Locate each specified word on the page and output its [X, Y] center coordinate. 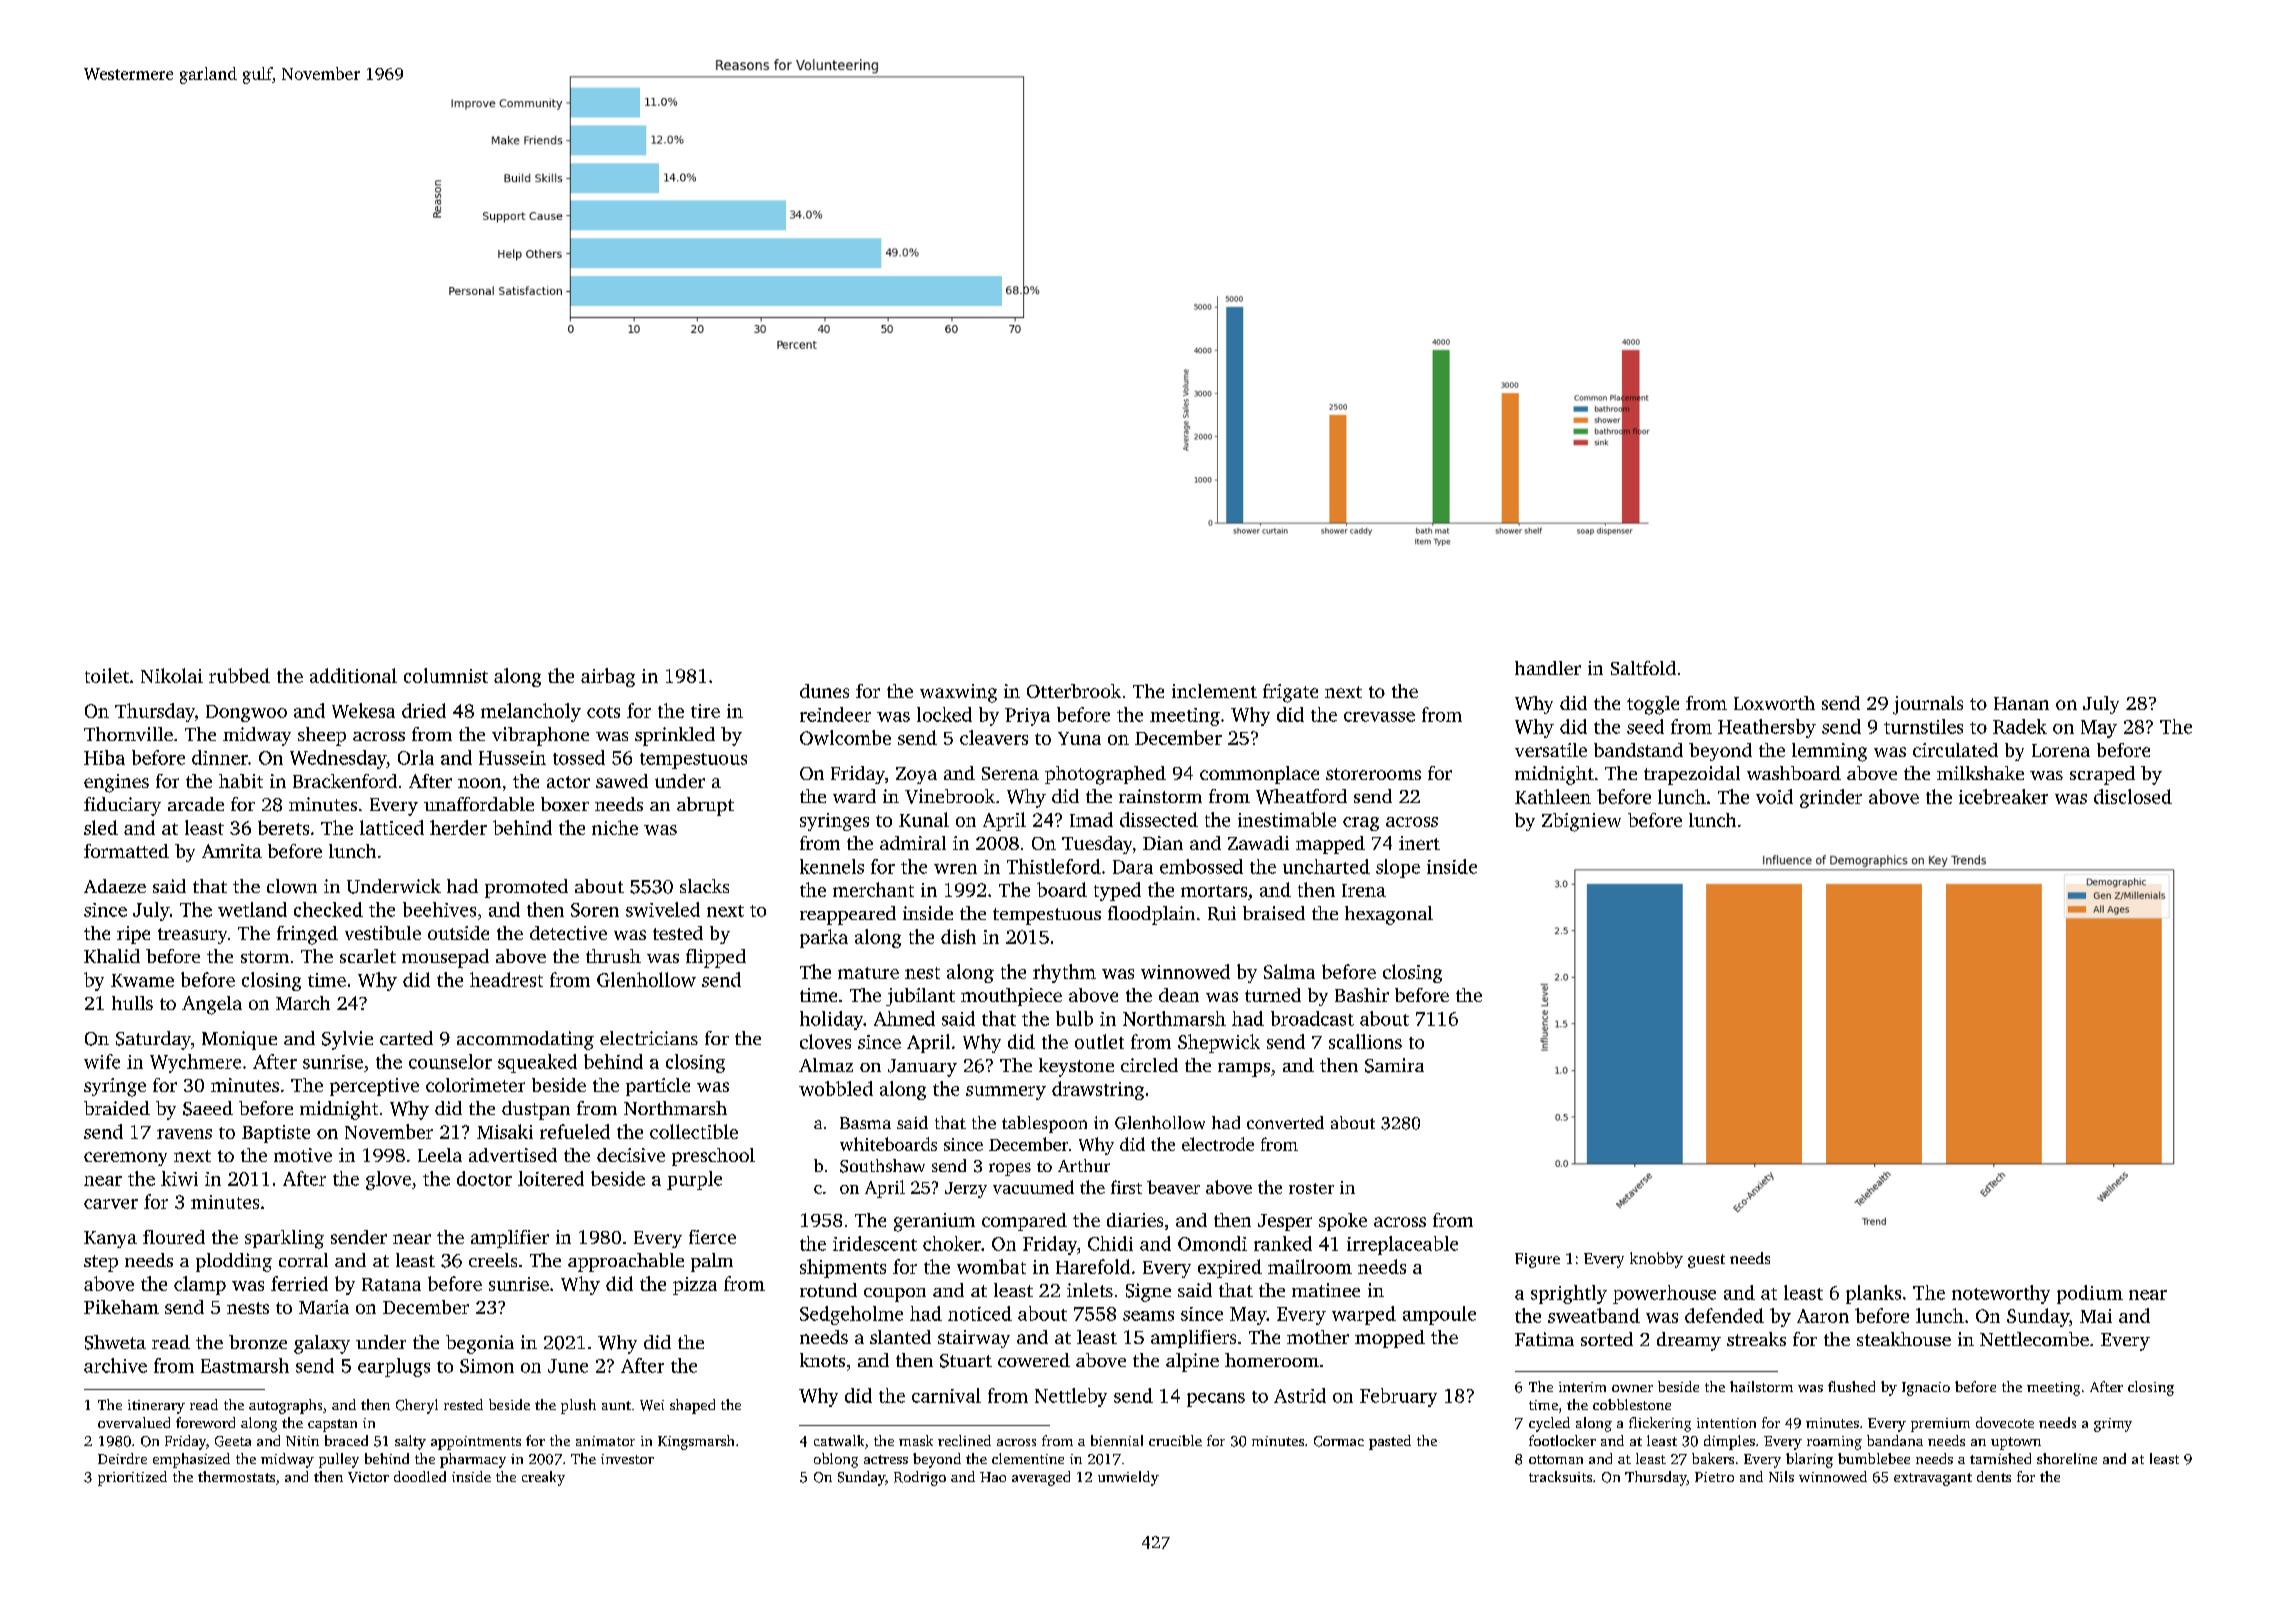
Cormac [1339, 1441]
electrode [1218, 1144]
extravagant [1933, 1479]
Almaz [826, 1065]
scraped [2102, 775]
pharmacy [473, 1460]
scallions [1365, 1041]
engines [116, 783]
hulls [132, 1003]
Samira [1394, 1065]
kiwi [179, 1178]
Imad [1091, 819]
